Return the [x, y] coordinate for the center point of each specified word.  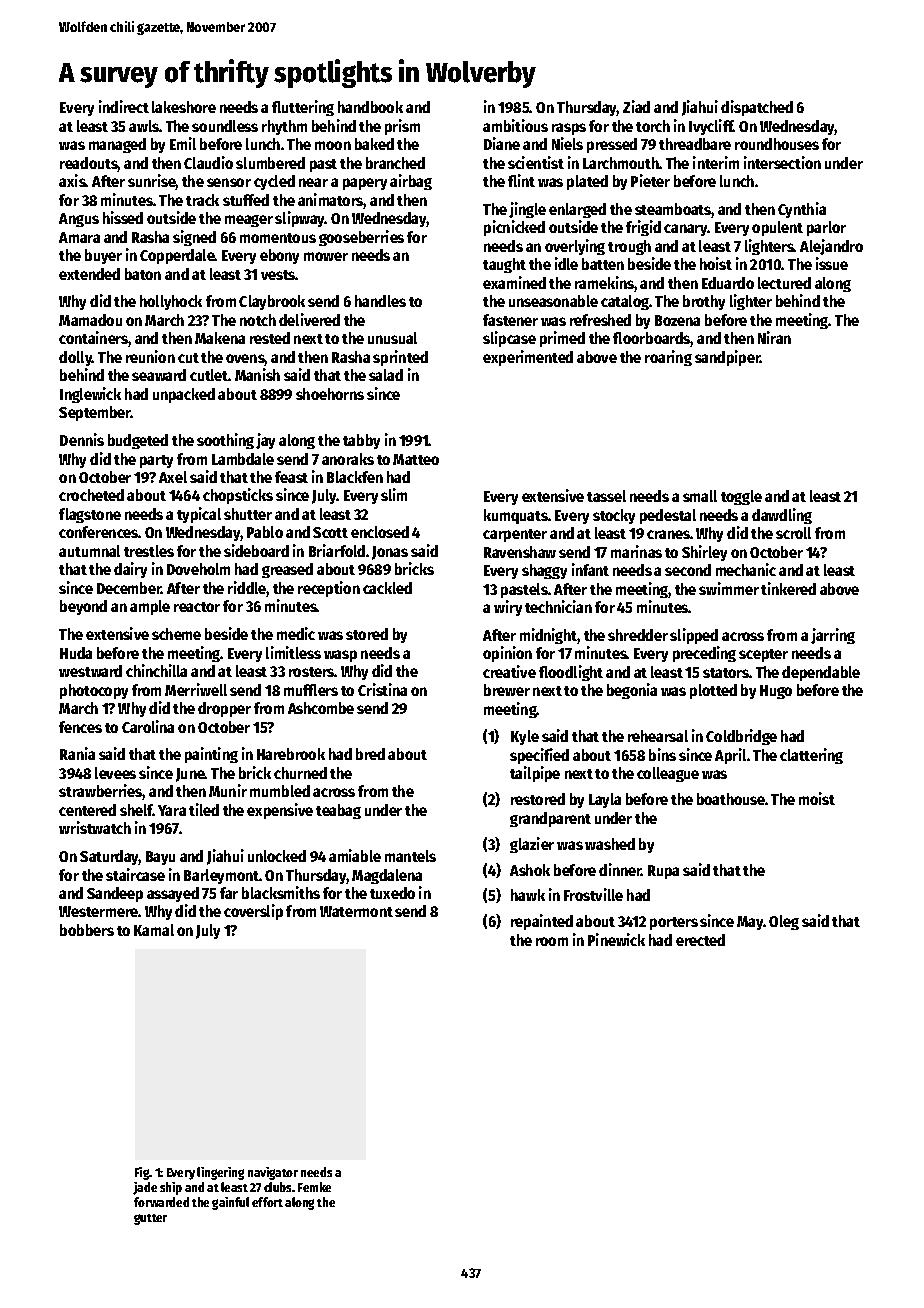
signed [194, 238]
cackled [387, 588]
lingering [220, 1173]
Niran [774, 337]
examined [514, 282]
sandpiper [727, 358]
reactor [197, 607]
